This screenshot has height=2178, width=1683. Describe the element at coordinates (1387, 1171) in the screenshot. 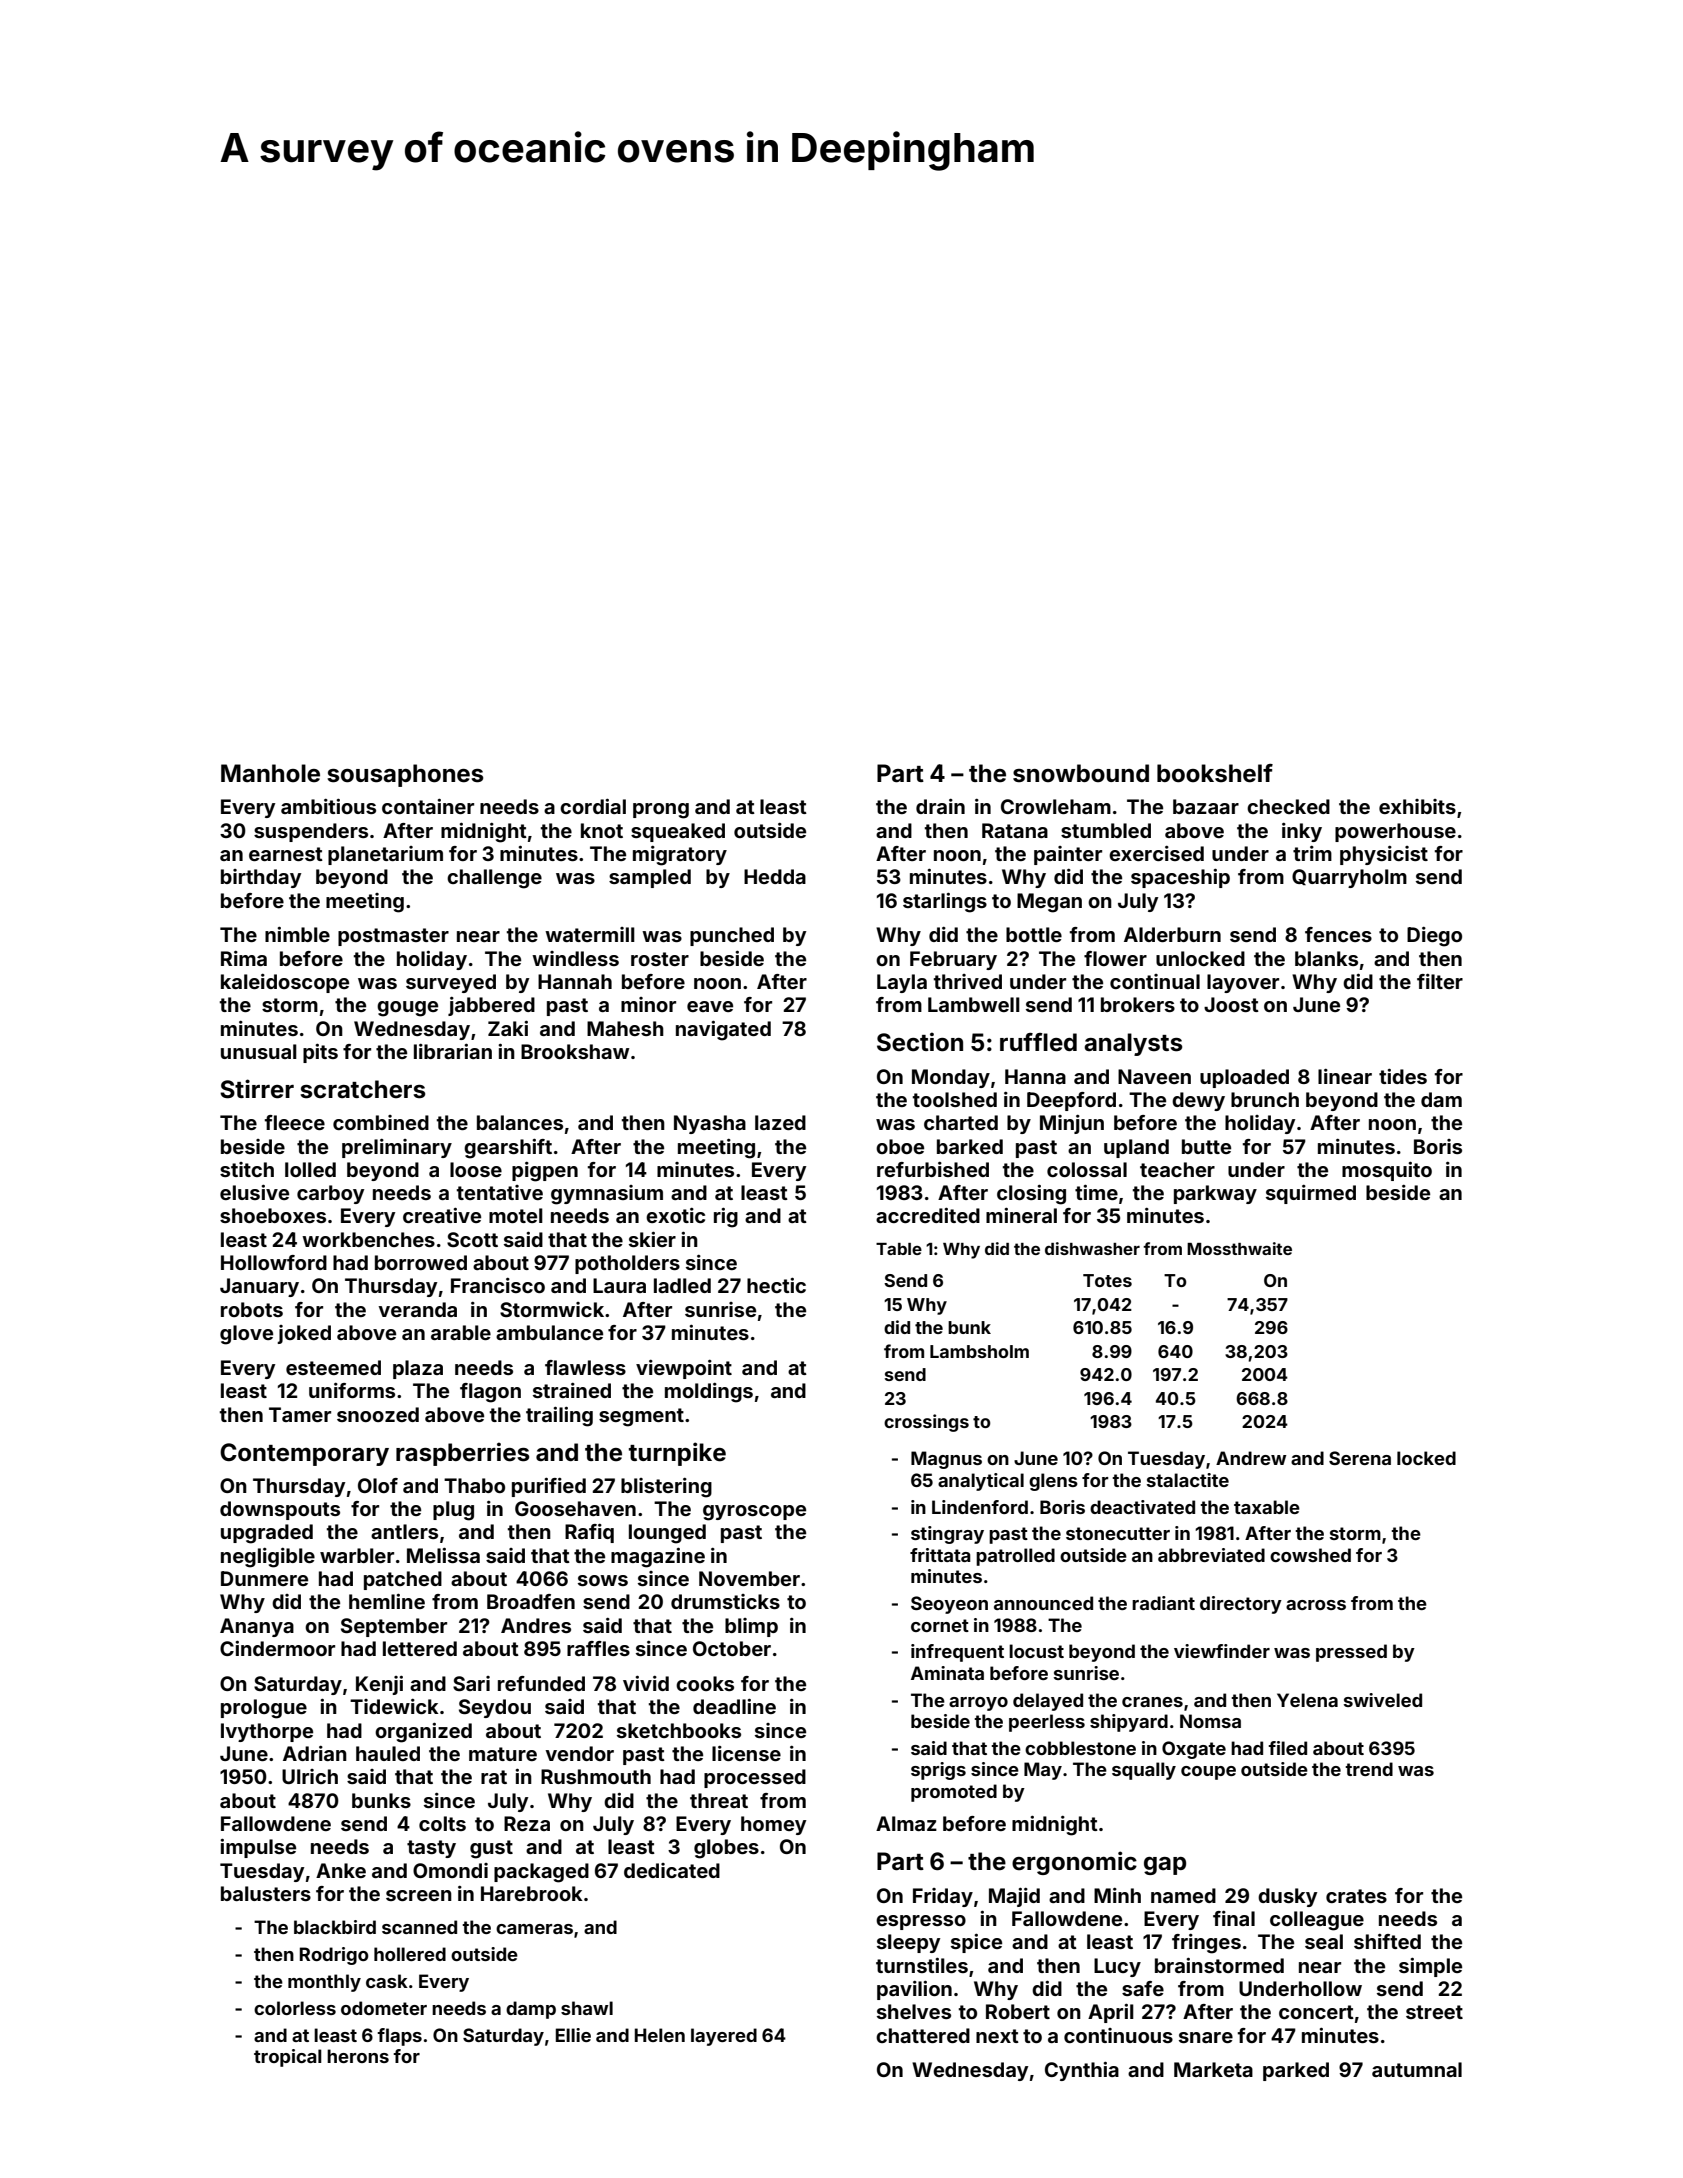

I see `mosquito` at that location.
